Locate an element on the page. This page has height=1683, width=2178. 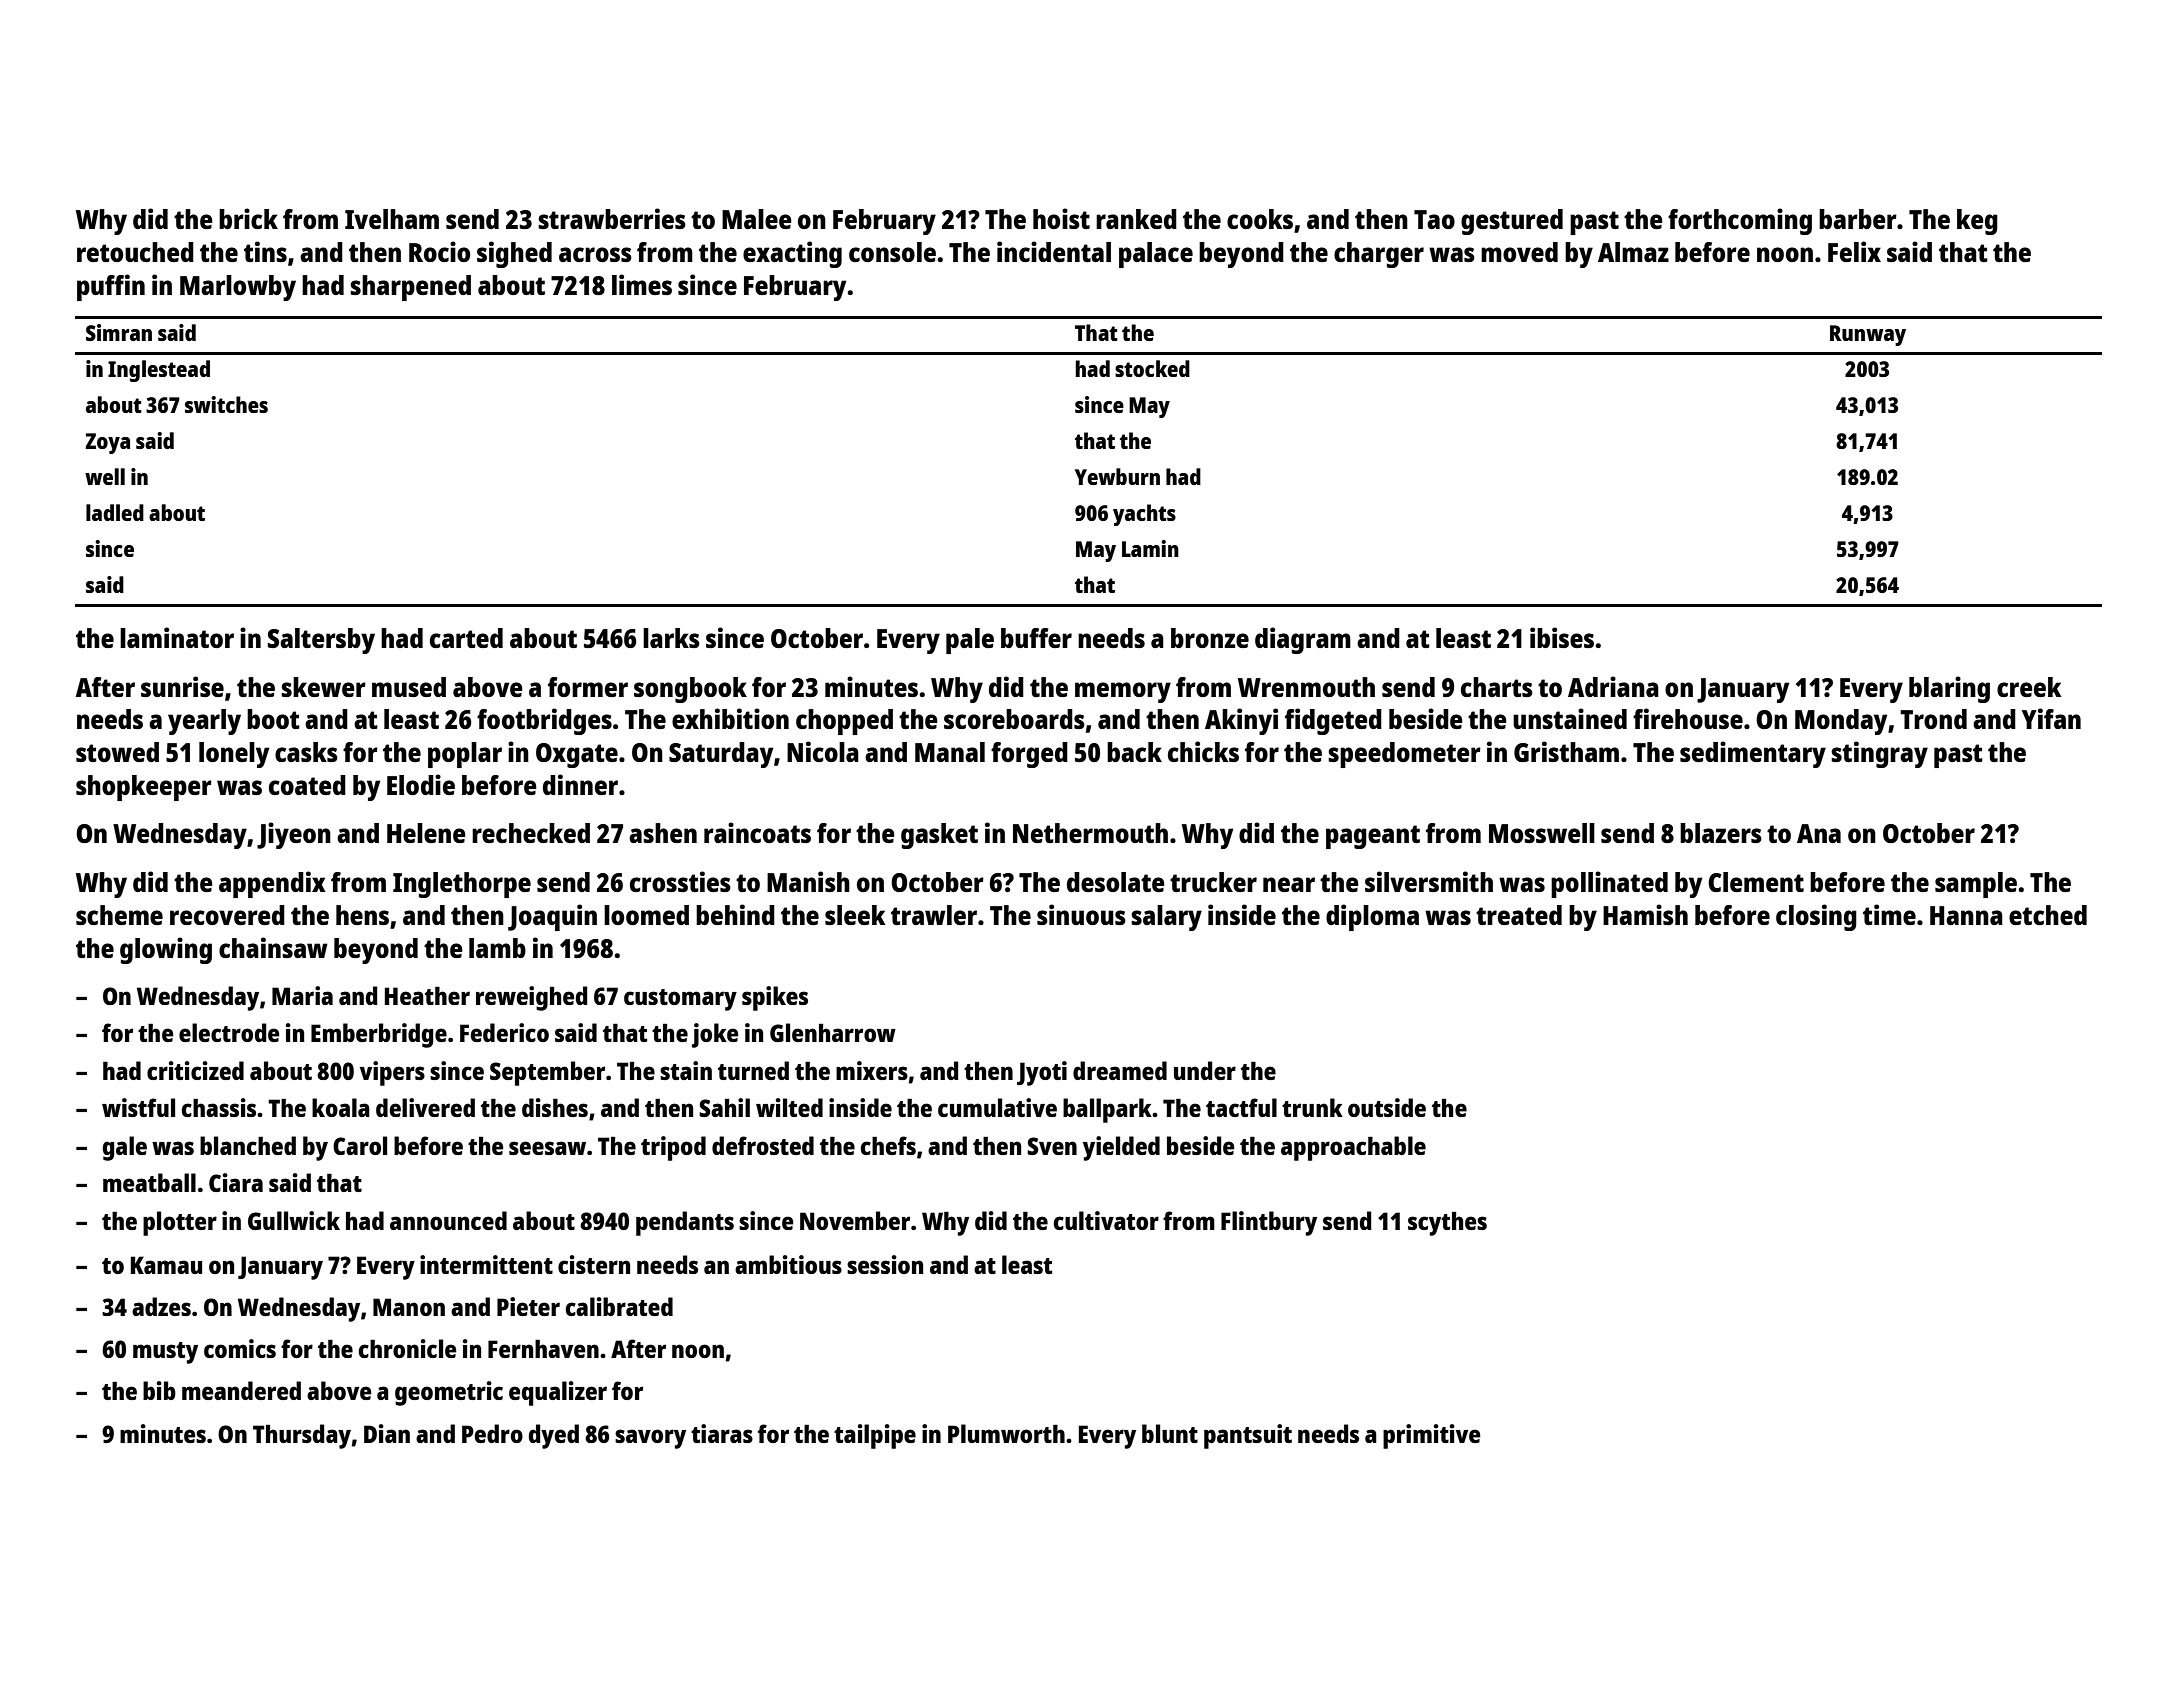
chronicle is located at coordinates (407, 1348).
